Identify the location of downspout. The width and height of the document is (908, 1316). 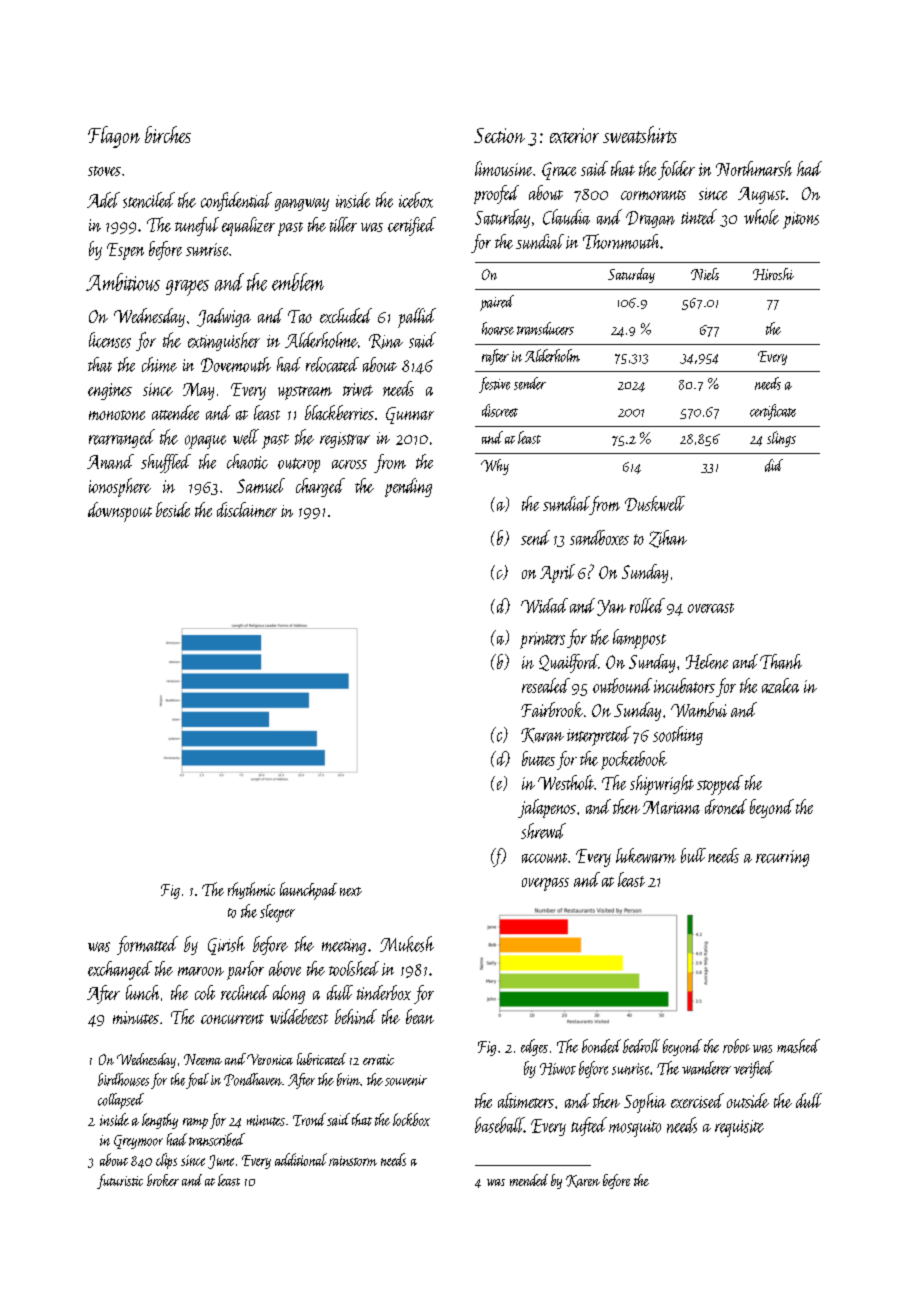
(120, 512).
